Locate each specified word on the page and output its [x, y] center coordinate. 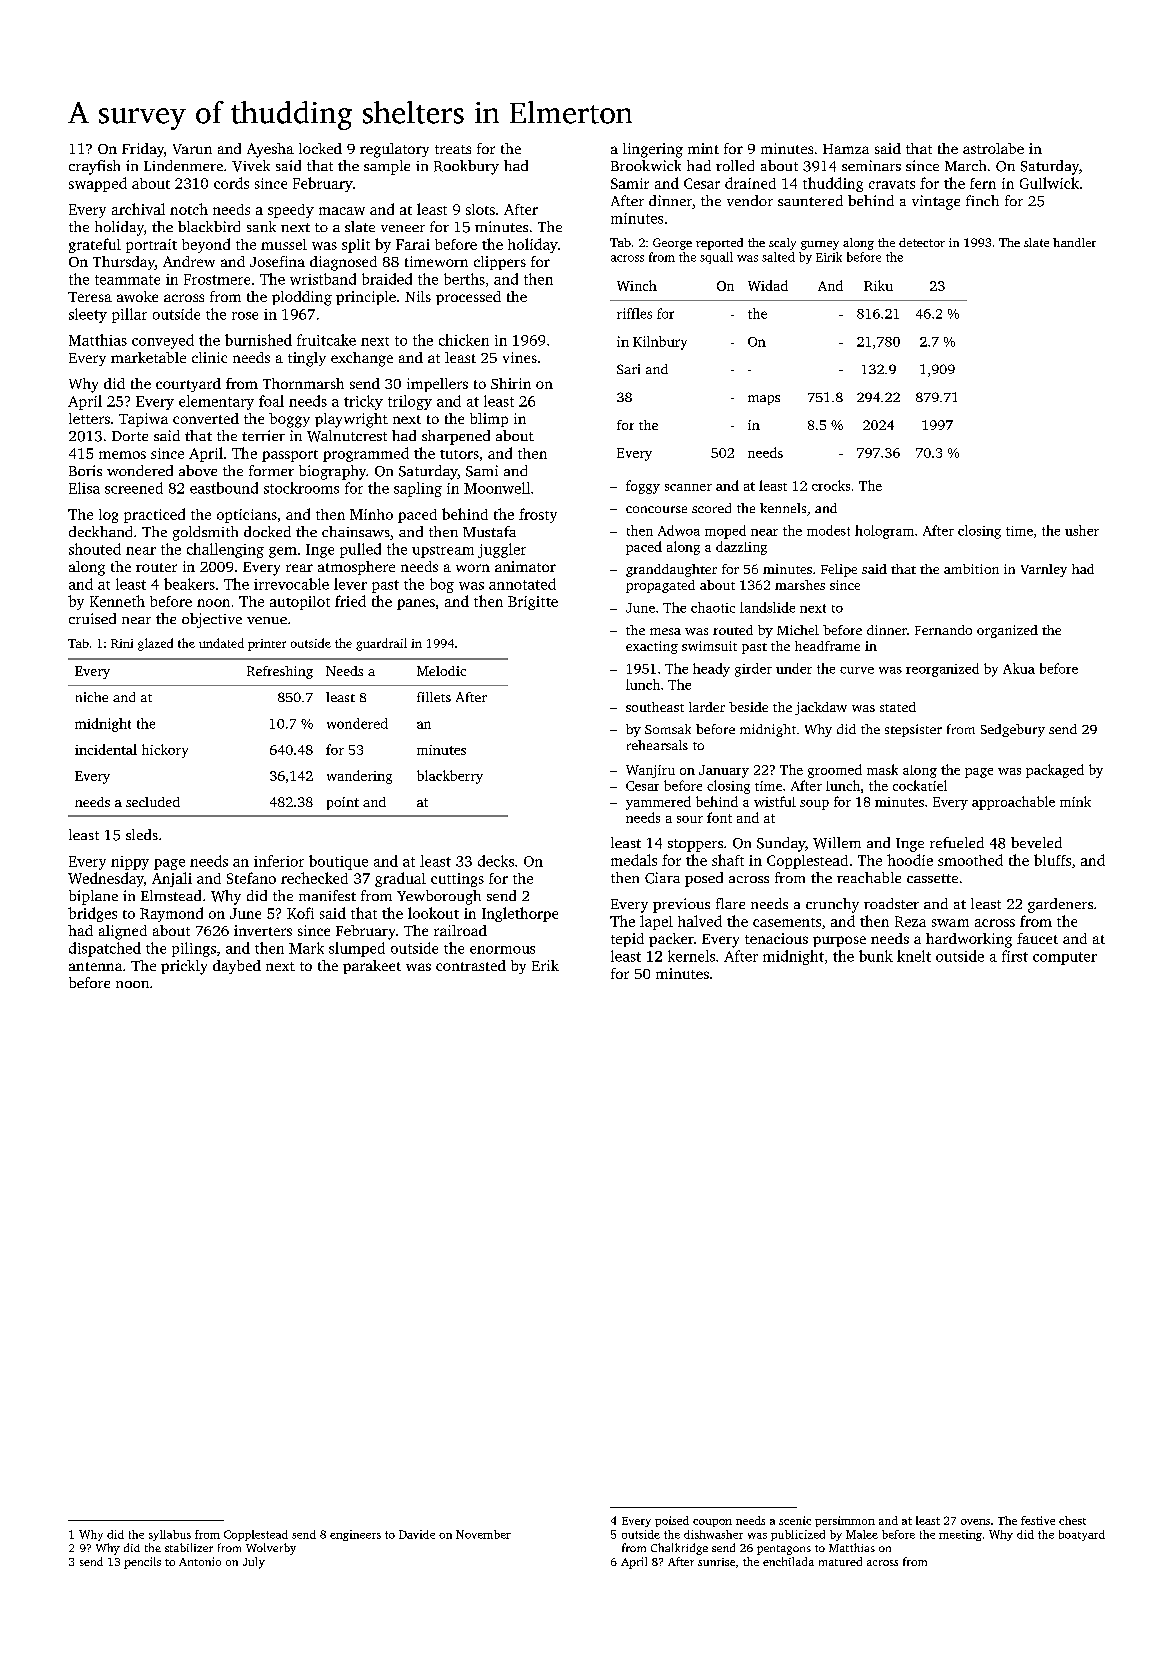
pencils [142, 1563]
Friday [143, 150]
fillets [434, 697]
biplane [93, 897]
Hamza [846, 149]
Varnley [1044, 570]
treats [453, 149]
